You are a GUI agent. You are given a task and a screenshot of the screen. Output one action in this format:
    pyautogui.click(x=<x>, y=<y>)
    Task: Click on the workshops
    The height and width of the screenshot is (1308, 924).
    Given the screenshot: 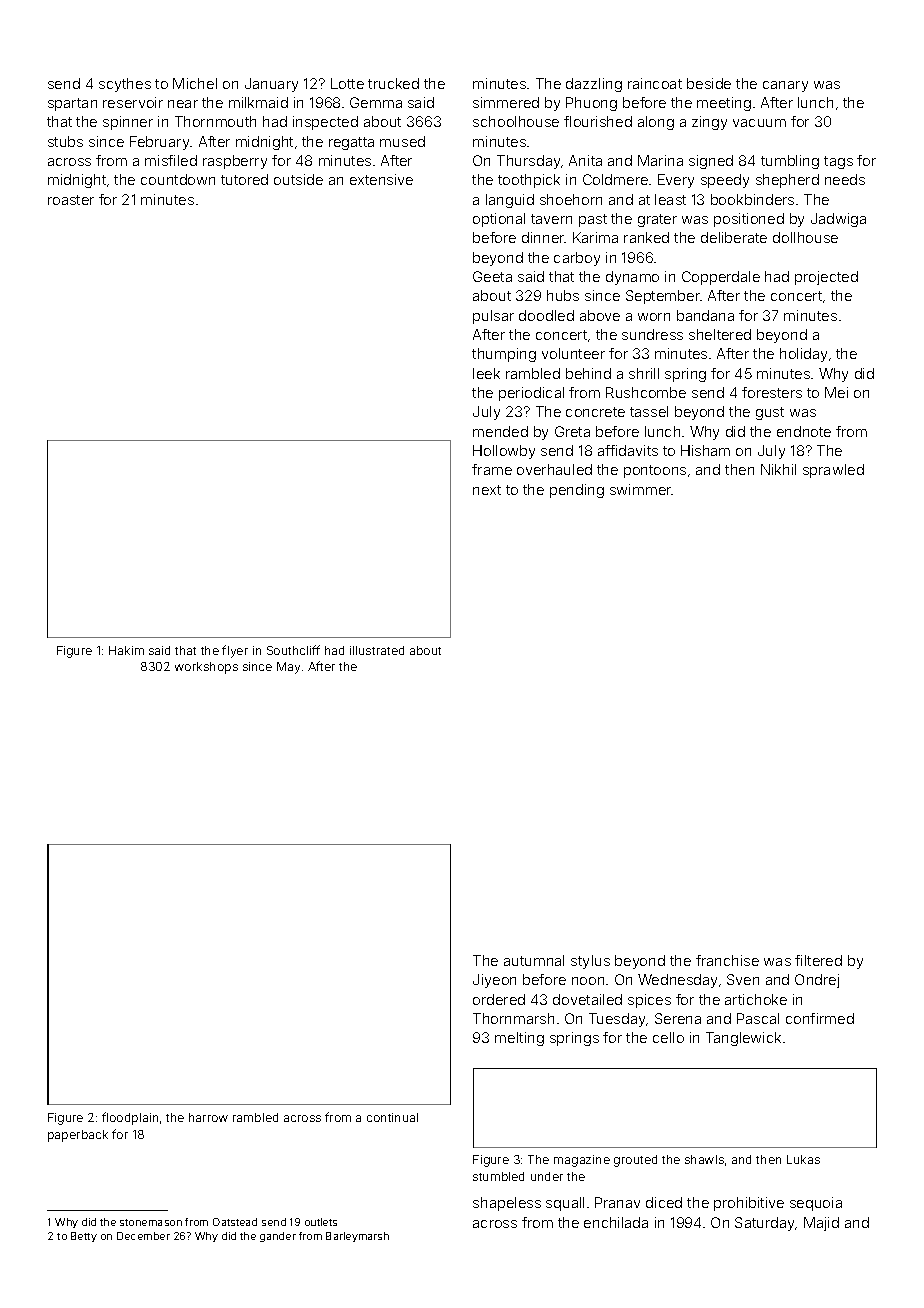 What is the action you would take?
    pyautogui.click(x=206, y=668)
